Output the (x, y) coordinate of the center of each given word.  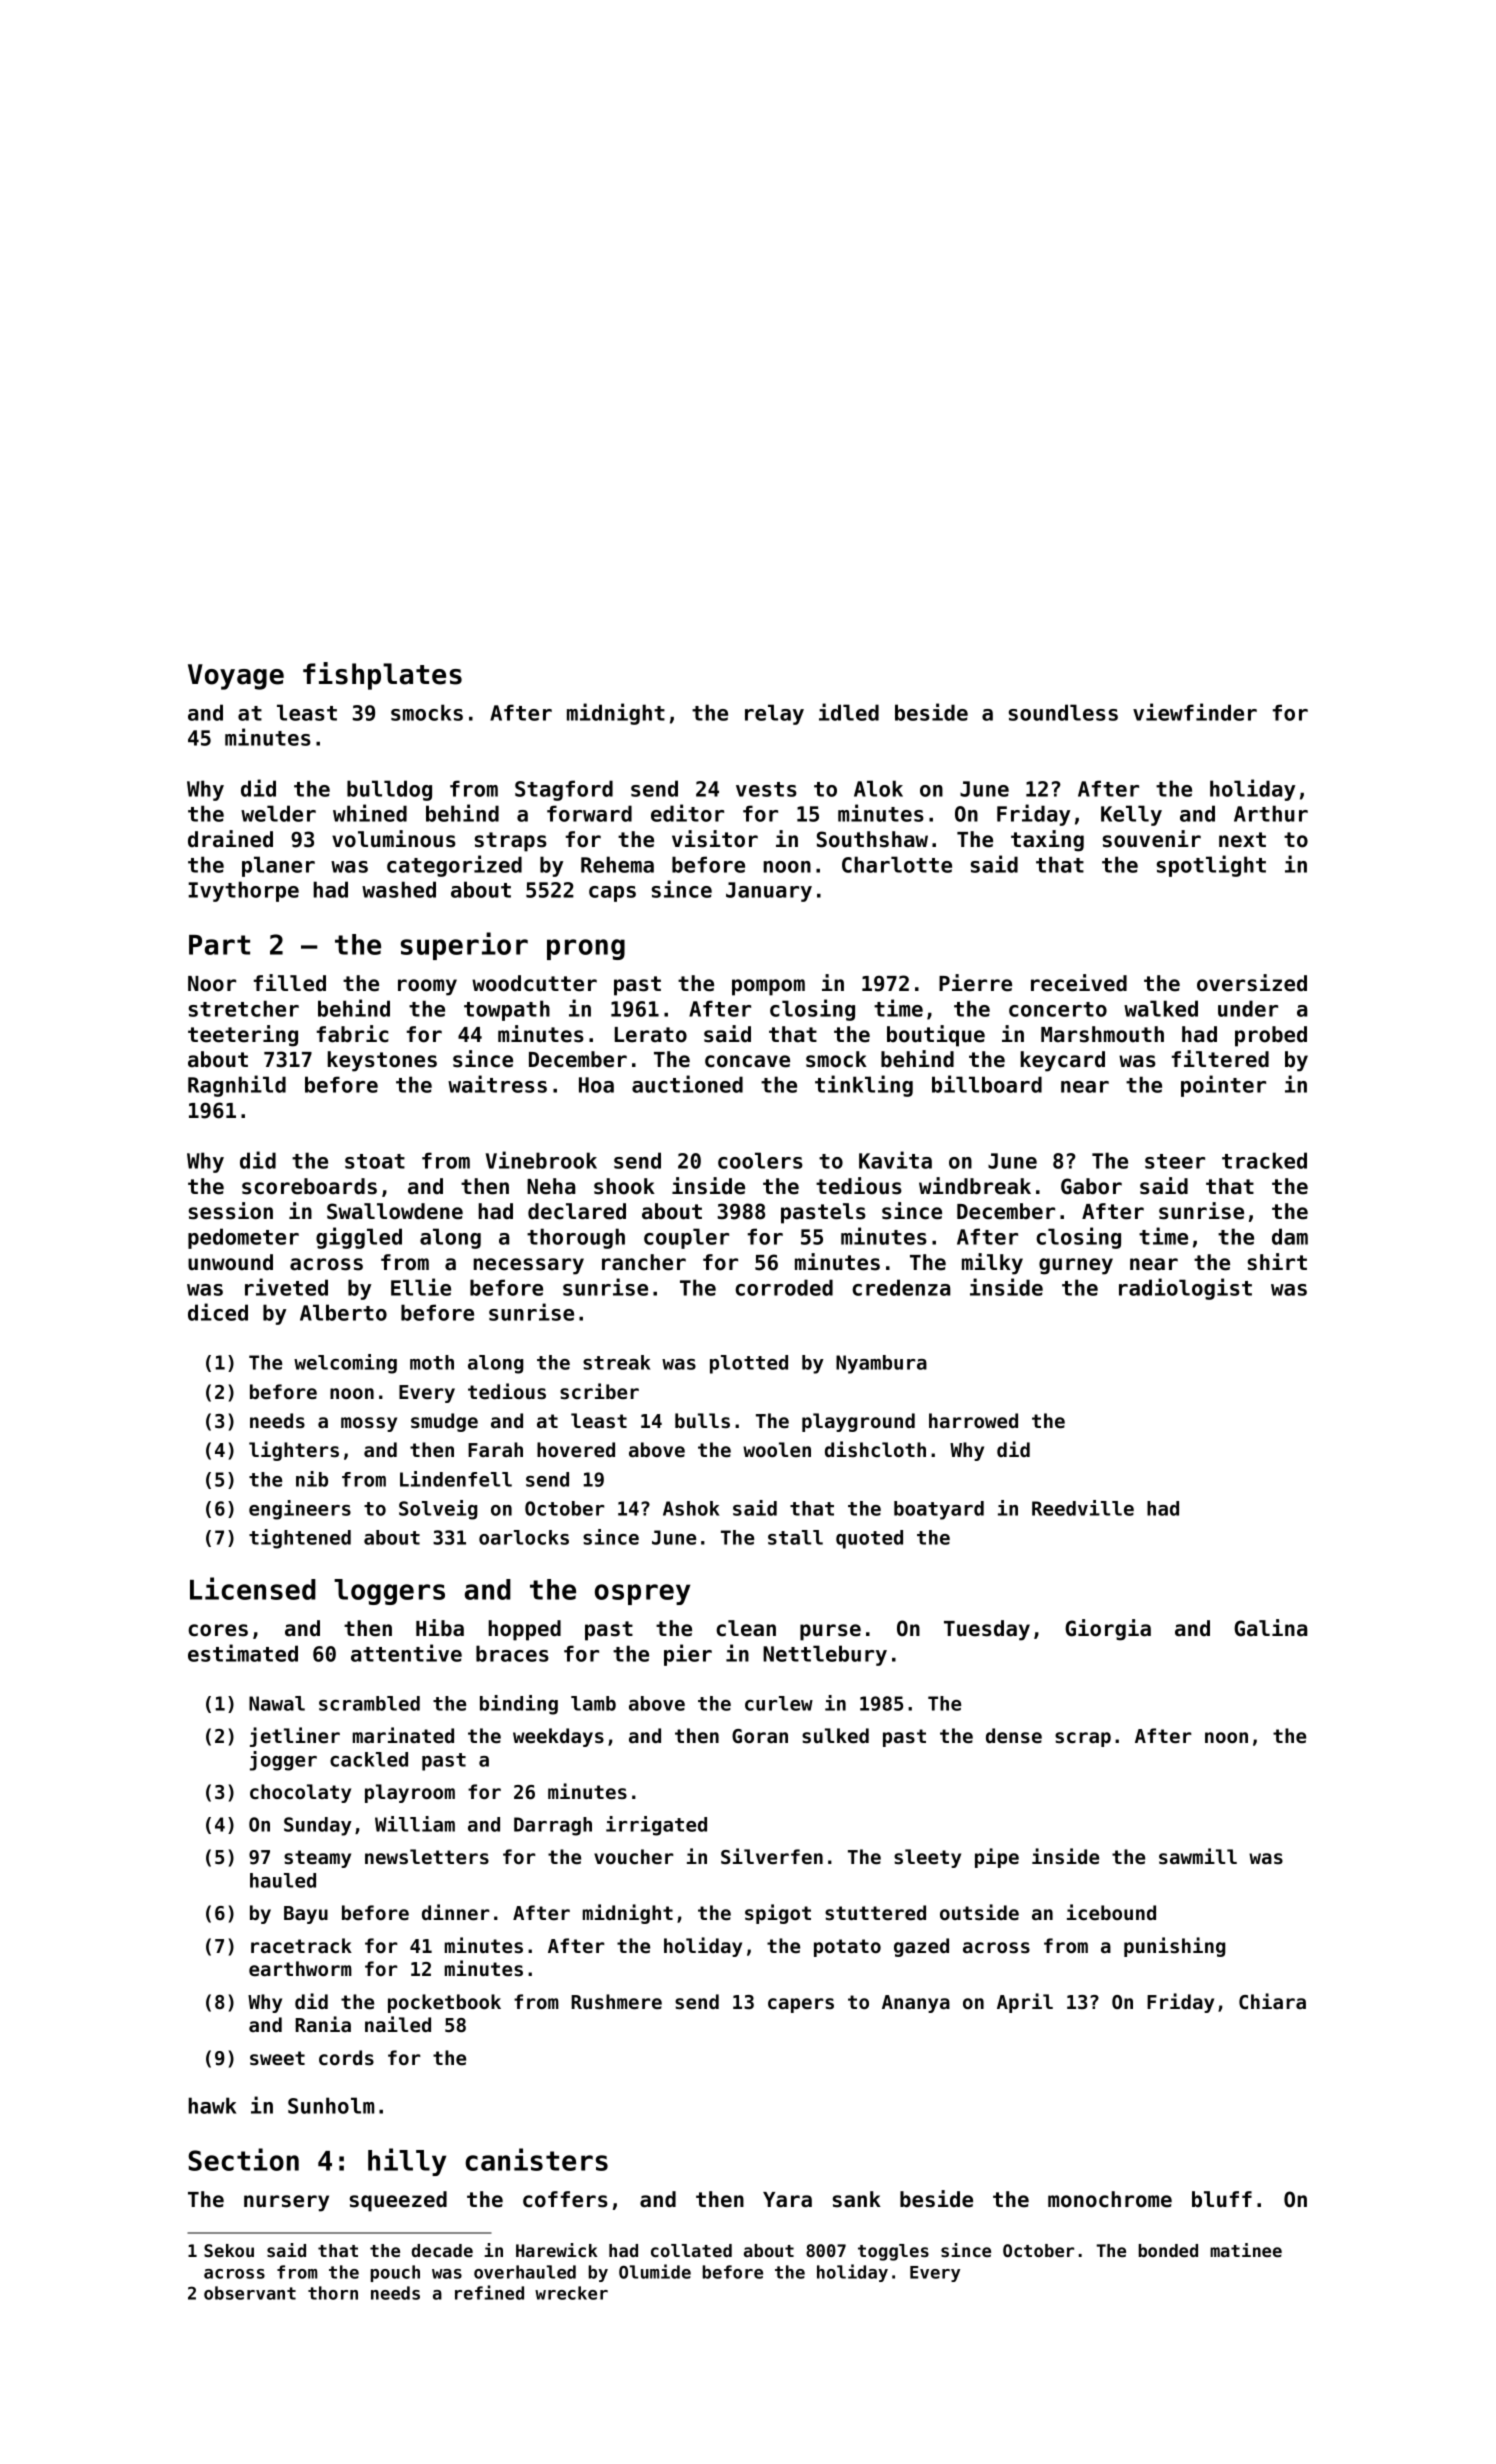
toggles (893, 2252)
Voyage (236, 677)
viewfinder (1195, 712)
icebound (1111, 1912)
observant (250, 2293)
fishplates (382, 676)
